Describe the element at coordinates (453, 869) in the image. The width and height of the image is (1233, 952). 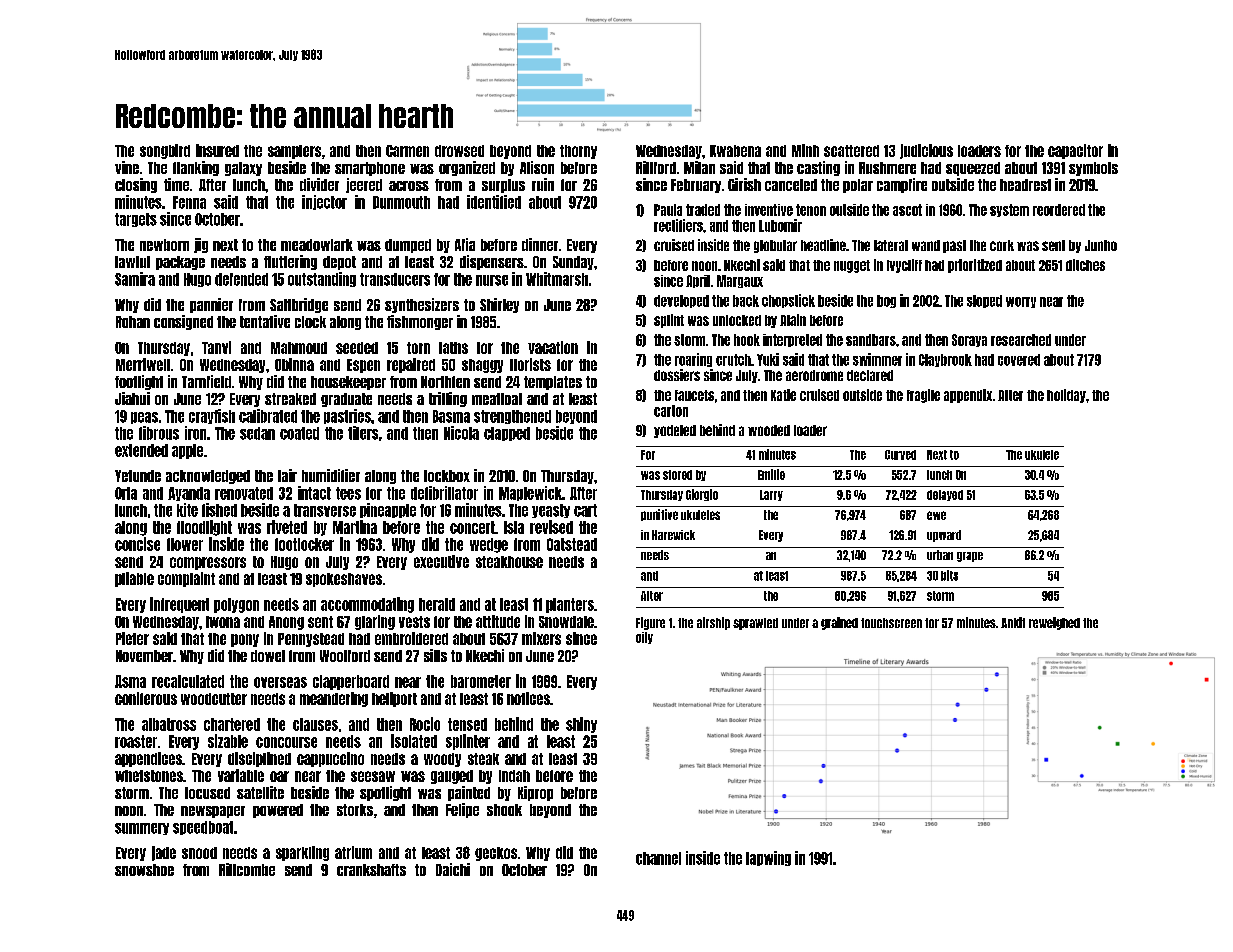
I see `Daichi` at that location.
